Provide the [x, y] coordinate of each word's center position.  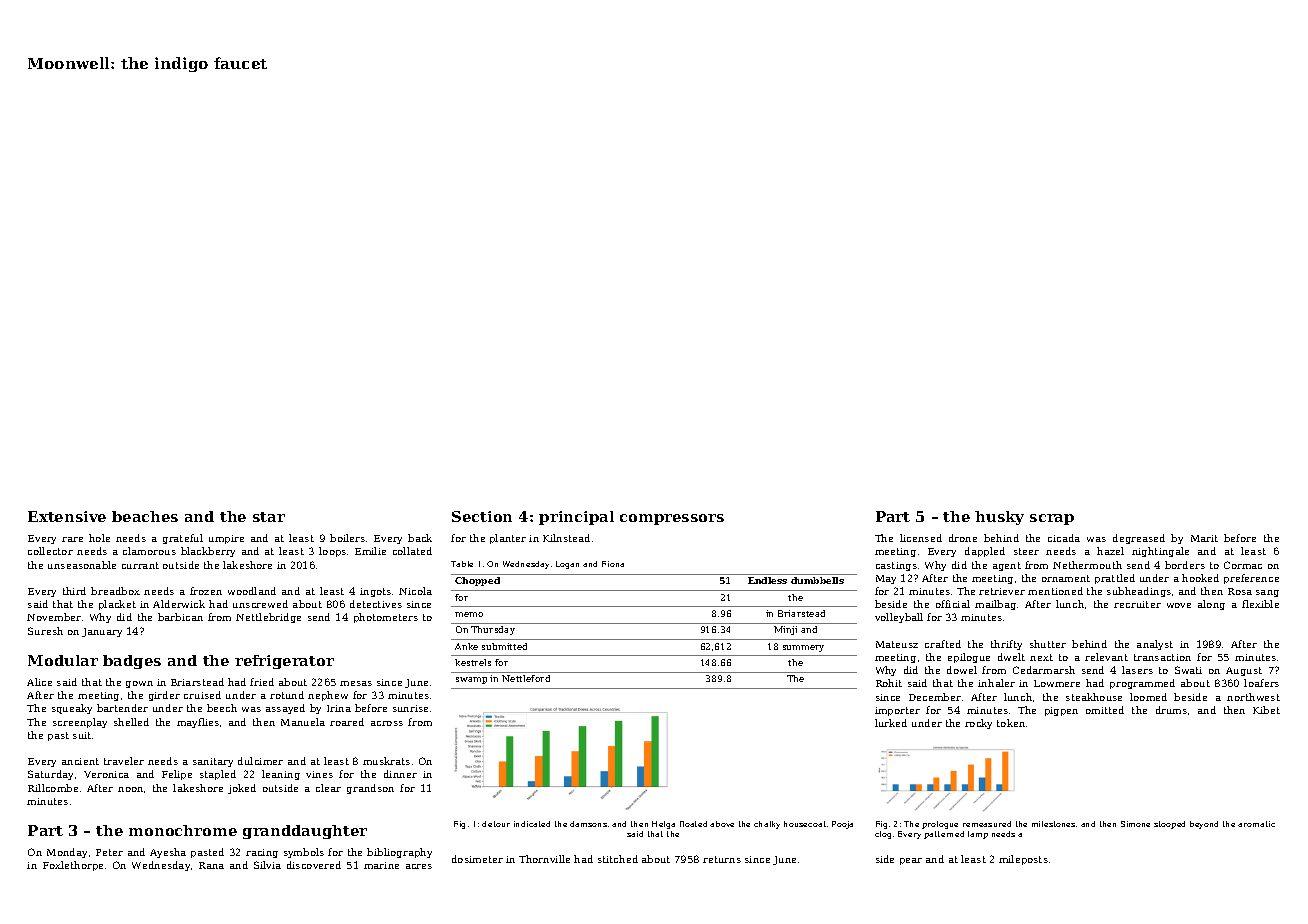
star [269, 517]
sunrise [410, 708]
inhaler [996, 683]
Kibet [1266, 710]
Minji [785, 630]
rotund [287, 695]
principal [576, 518]
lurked [891, 723]
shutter [1048, 644]
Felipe [177, 775]
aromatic [1256, 824]
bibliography [399, 853]
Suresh [45, 631]
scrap [1052, 519]
